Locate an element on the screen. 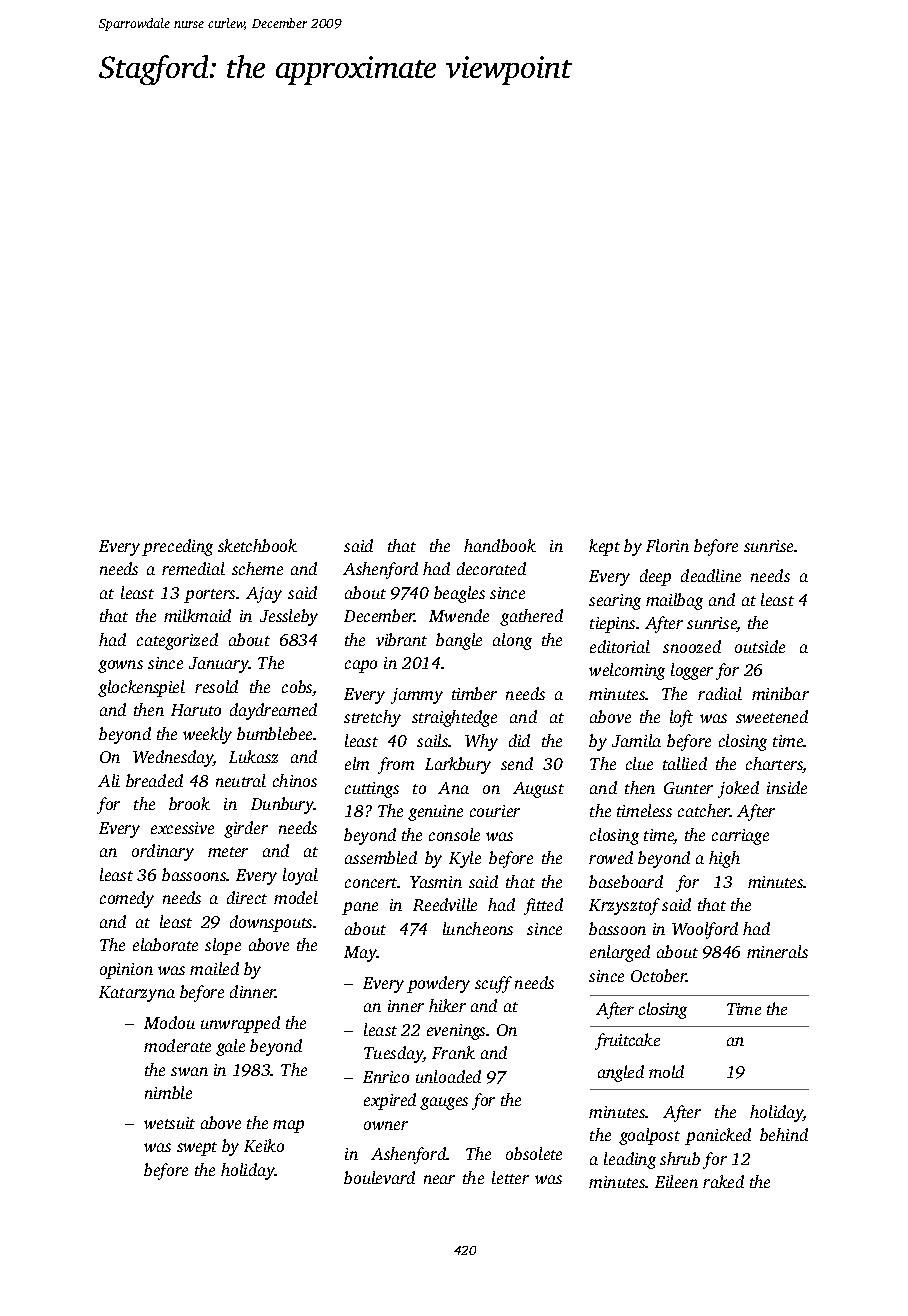 The height and width of the screenshot is (1316, 908). unwrapped is located at coordinates (240, 1024).
